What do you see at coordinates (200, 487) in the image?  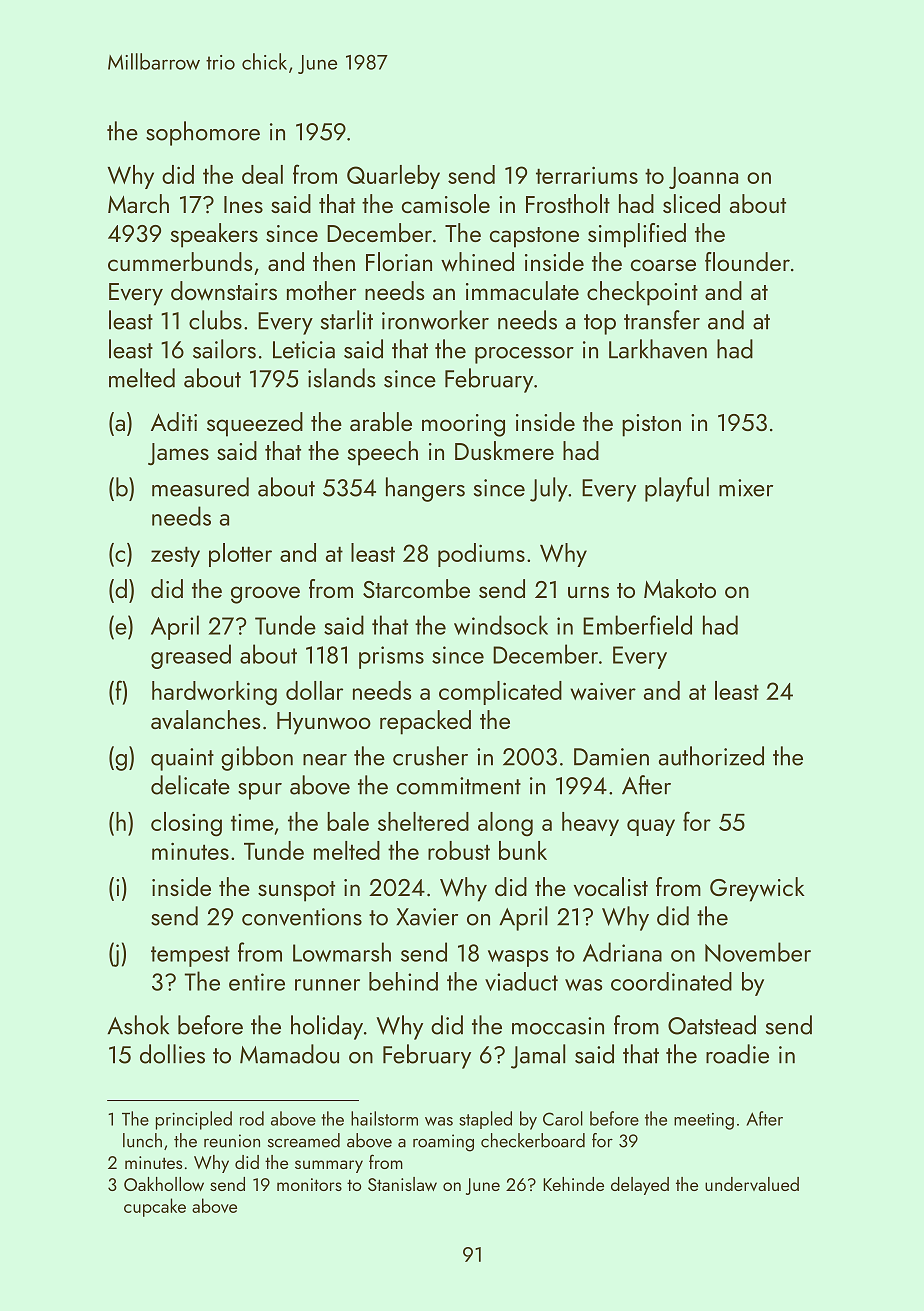 I see `measured` at bounding box center [200, 487].
